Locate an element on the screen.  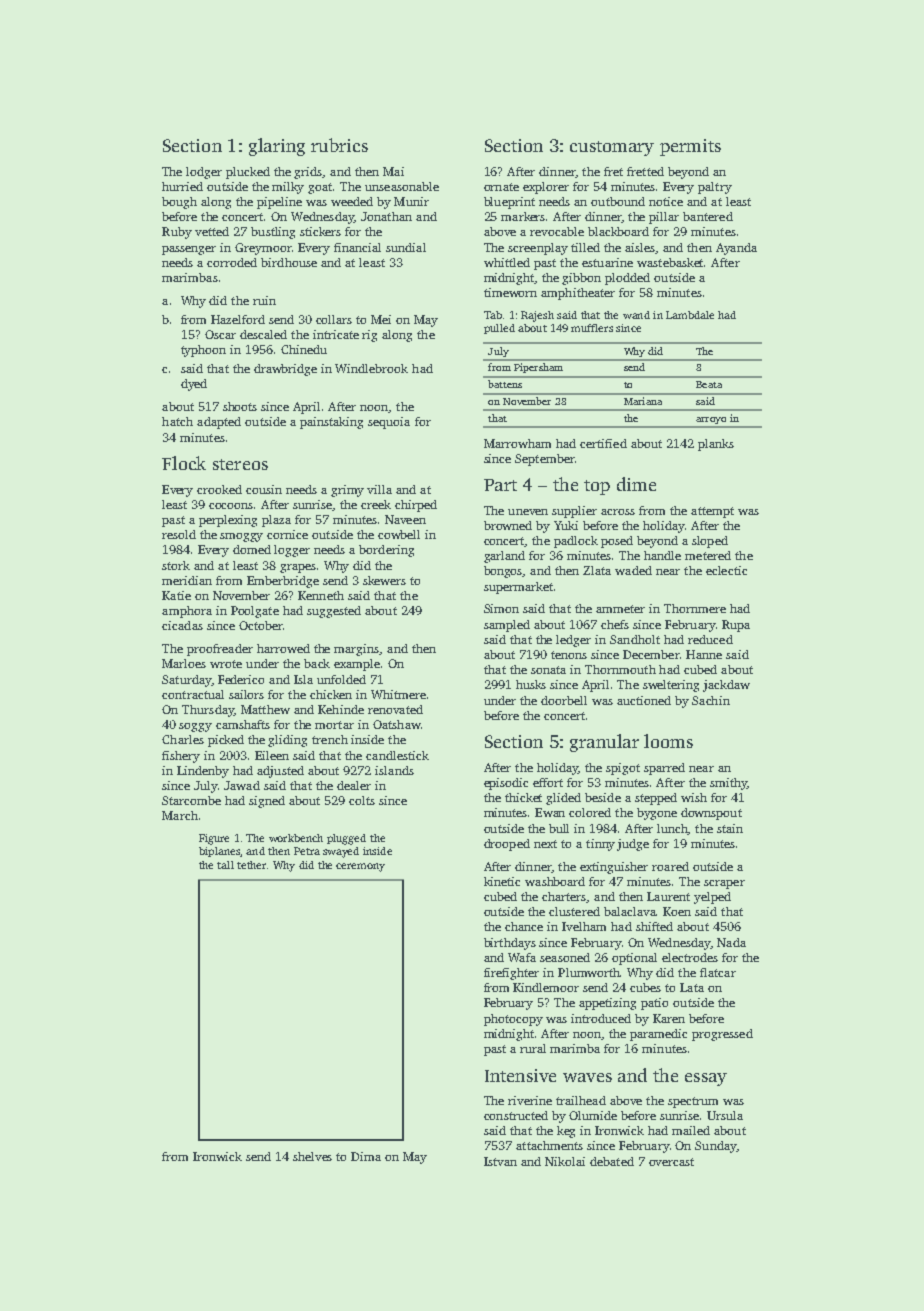
Kenneth is located at coordinates (321, 595).
